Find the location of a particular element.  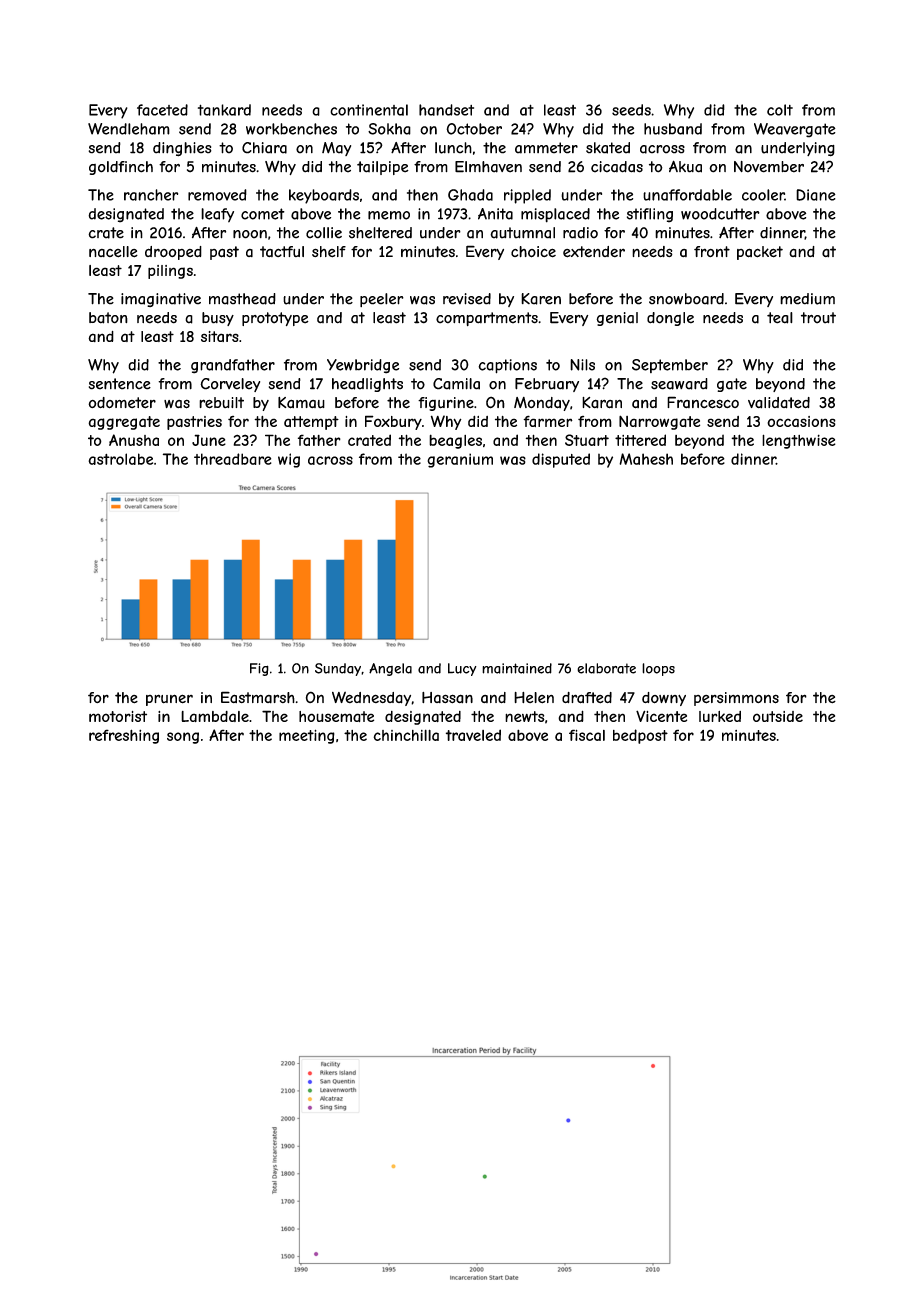

handset is located at coordinates (446, 110).
